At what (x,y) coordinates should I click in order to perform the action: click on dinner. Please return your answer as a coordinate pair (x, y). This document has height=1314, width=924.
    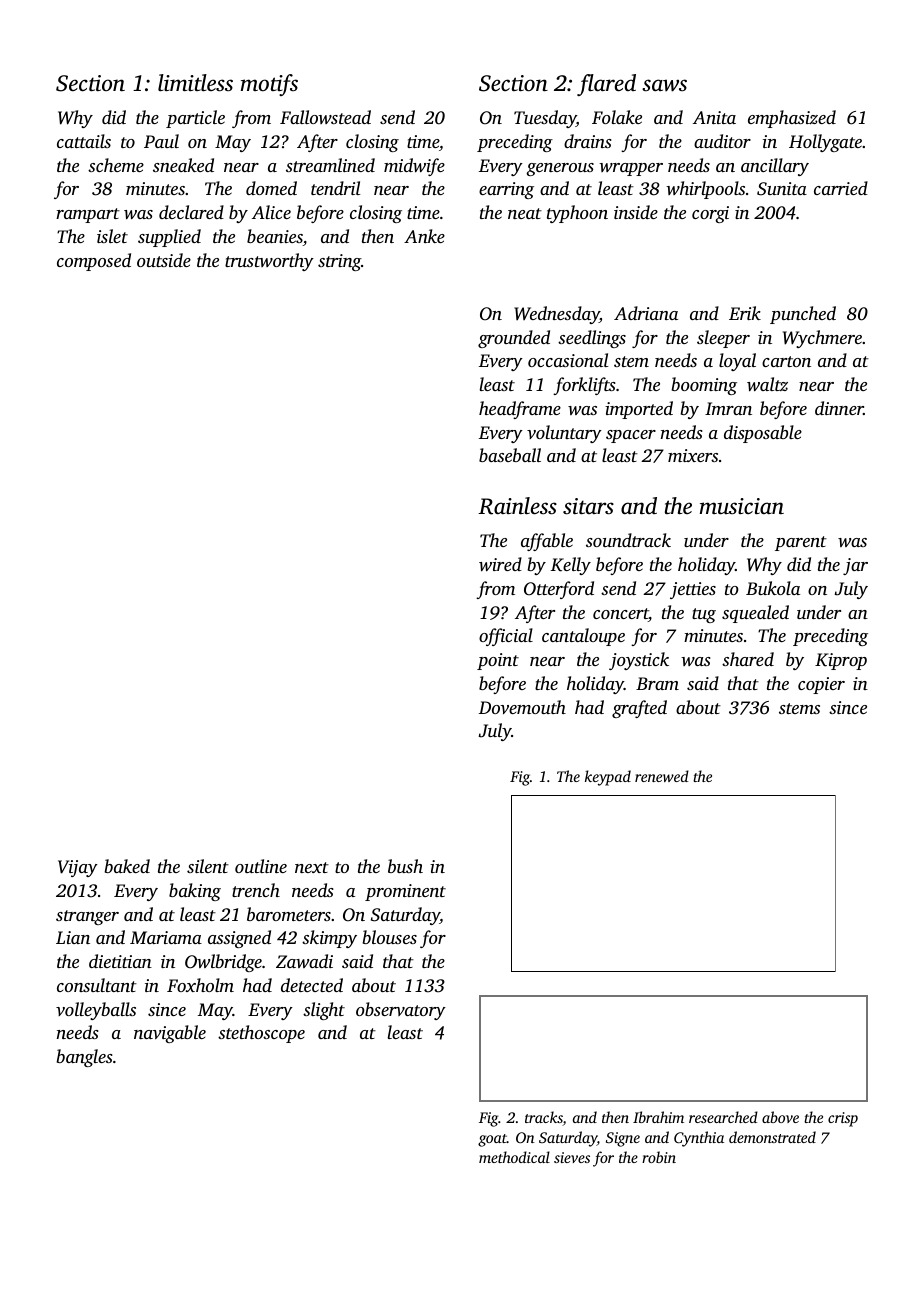
    Looking at the image, I should click on (839, 408).
